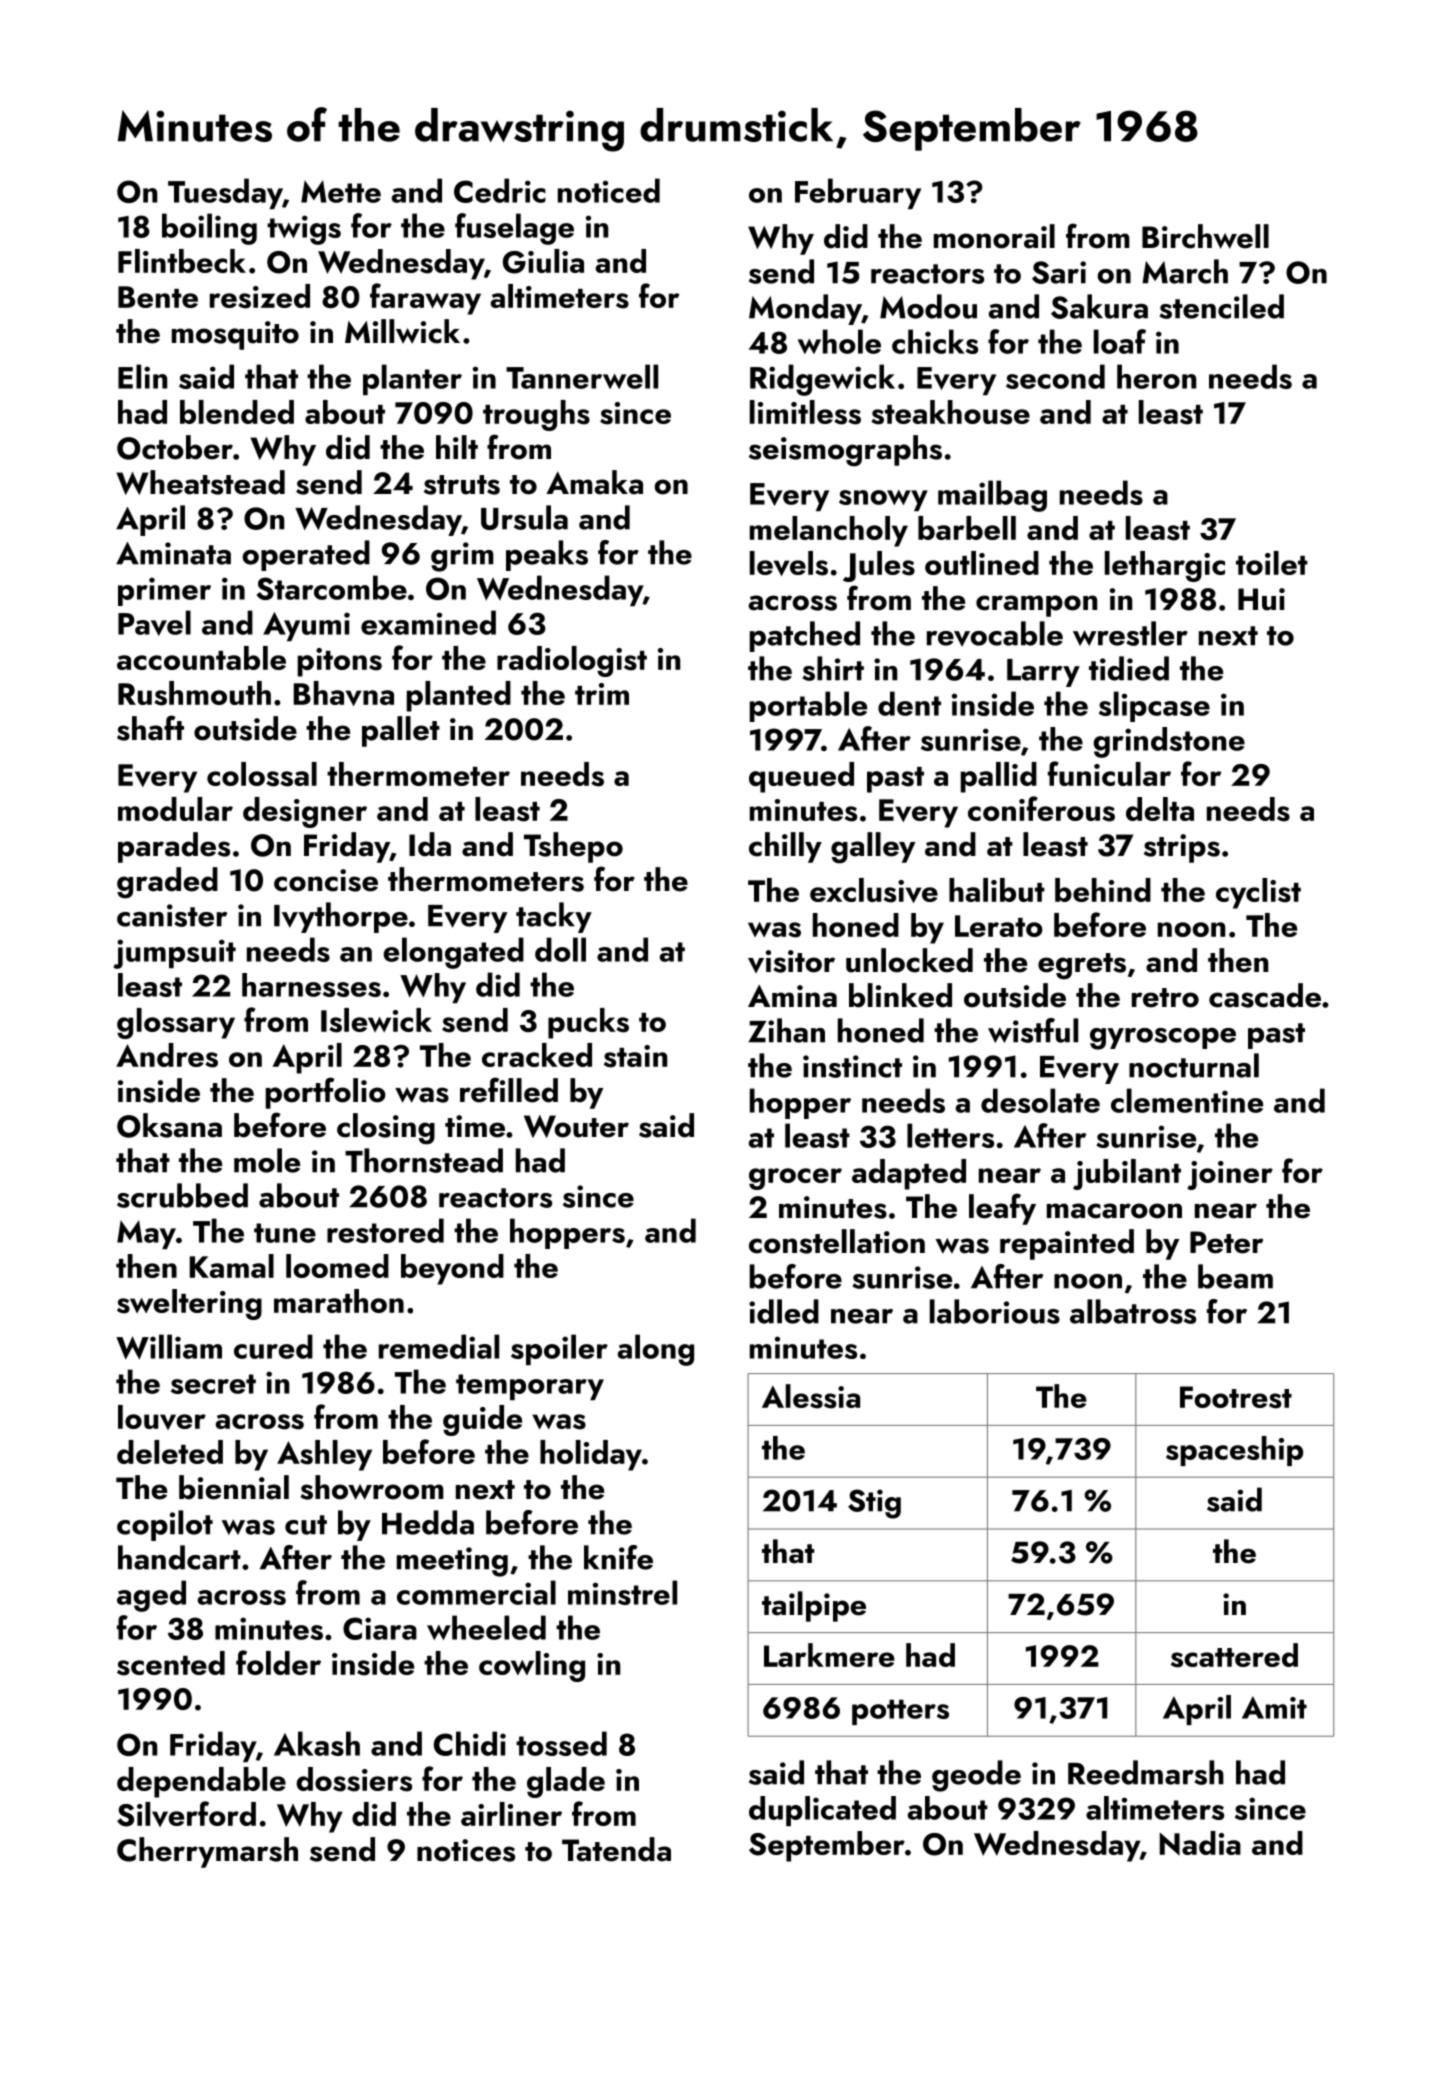 The width and height of the page is (1450, 2100). What do you see at coordinates (500, 190) in the page?
I see `Cedric` at bounding box center [500, 190].
